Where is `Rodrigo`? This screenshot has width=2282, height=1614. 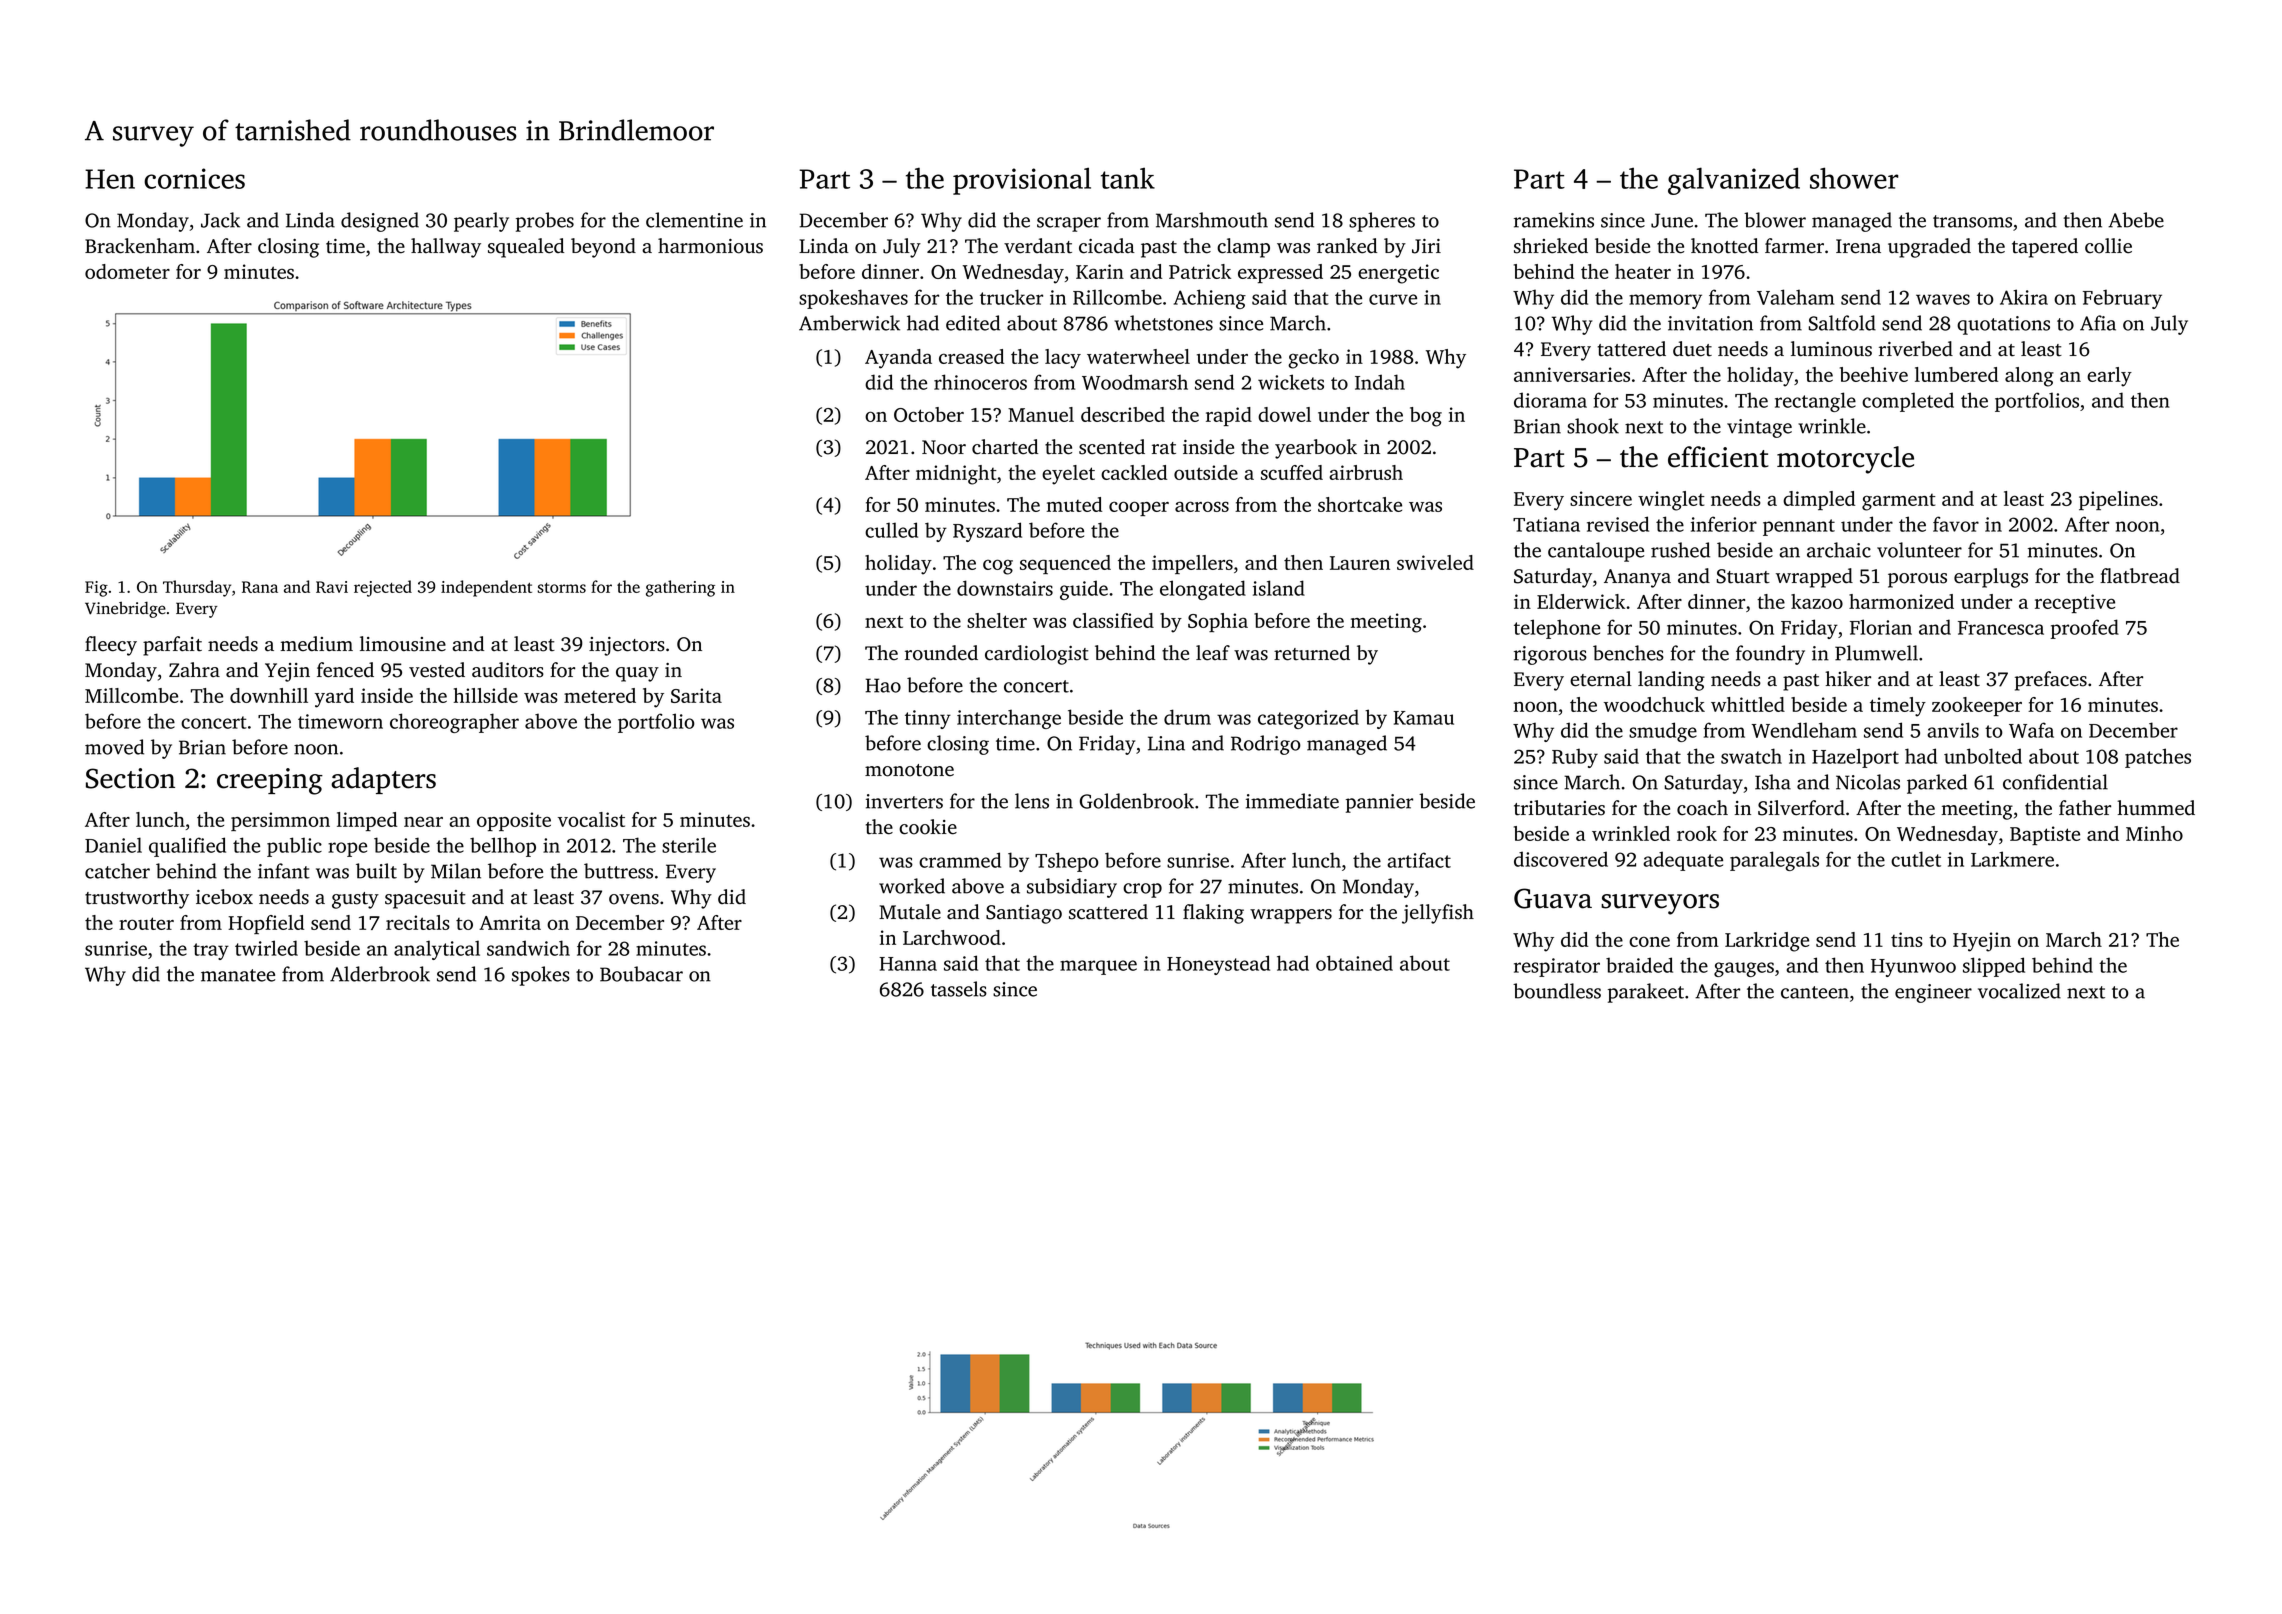 Rodrigo is located at coordinates (1266, 745).
